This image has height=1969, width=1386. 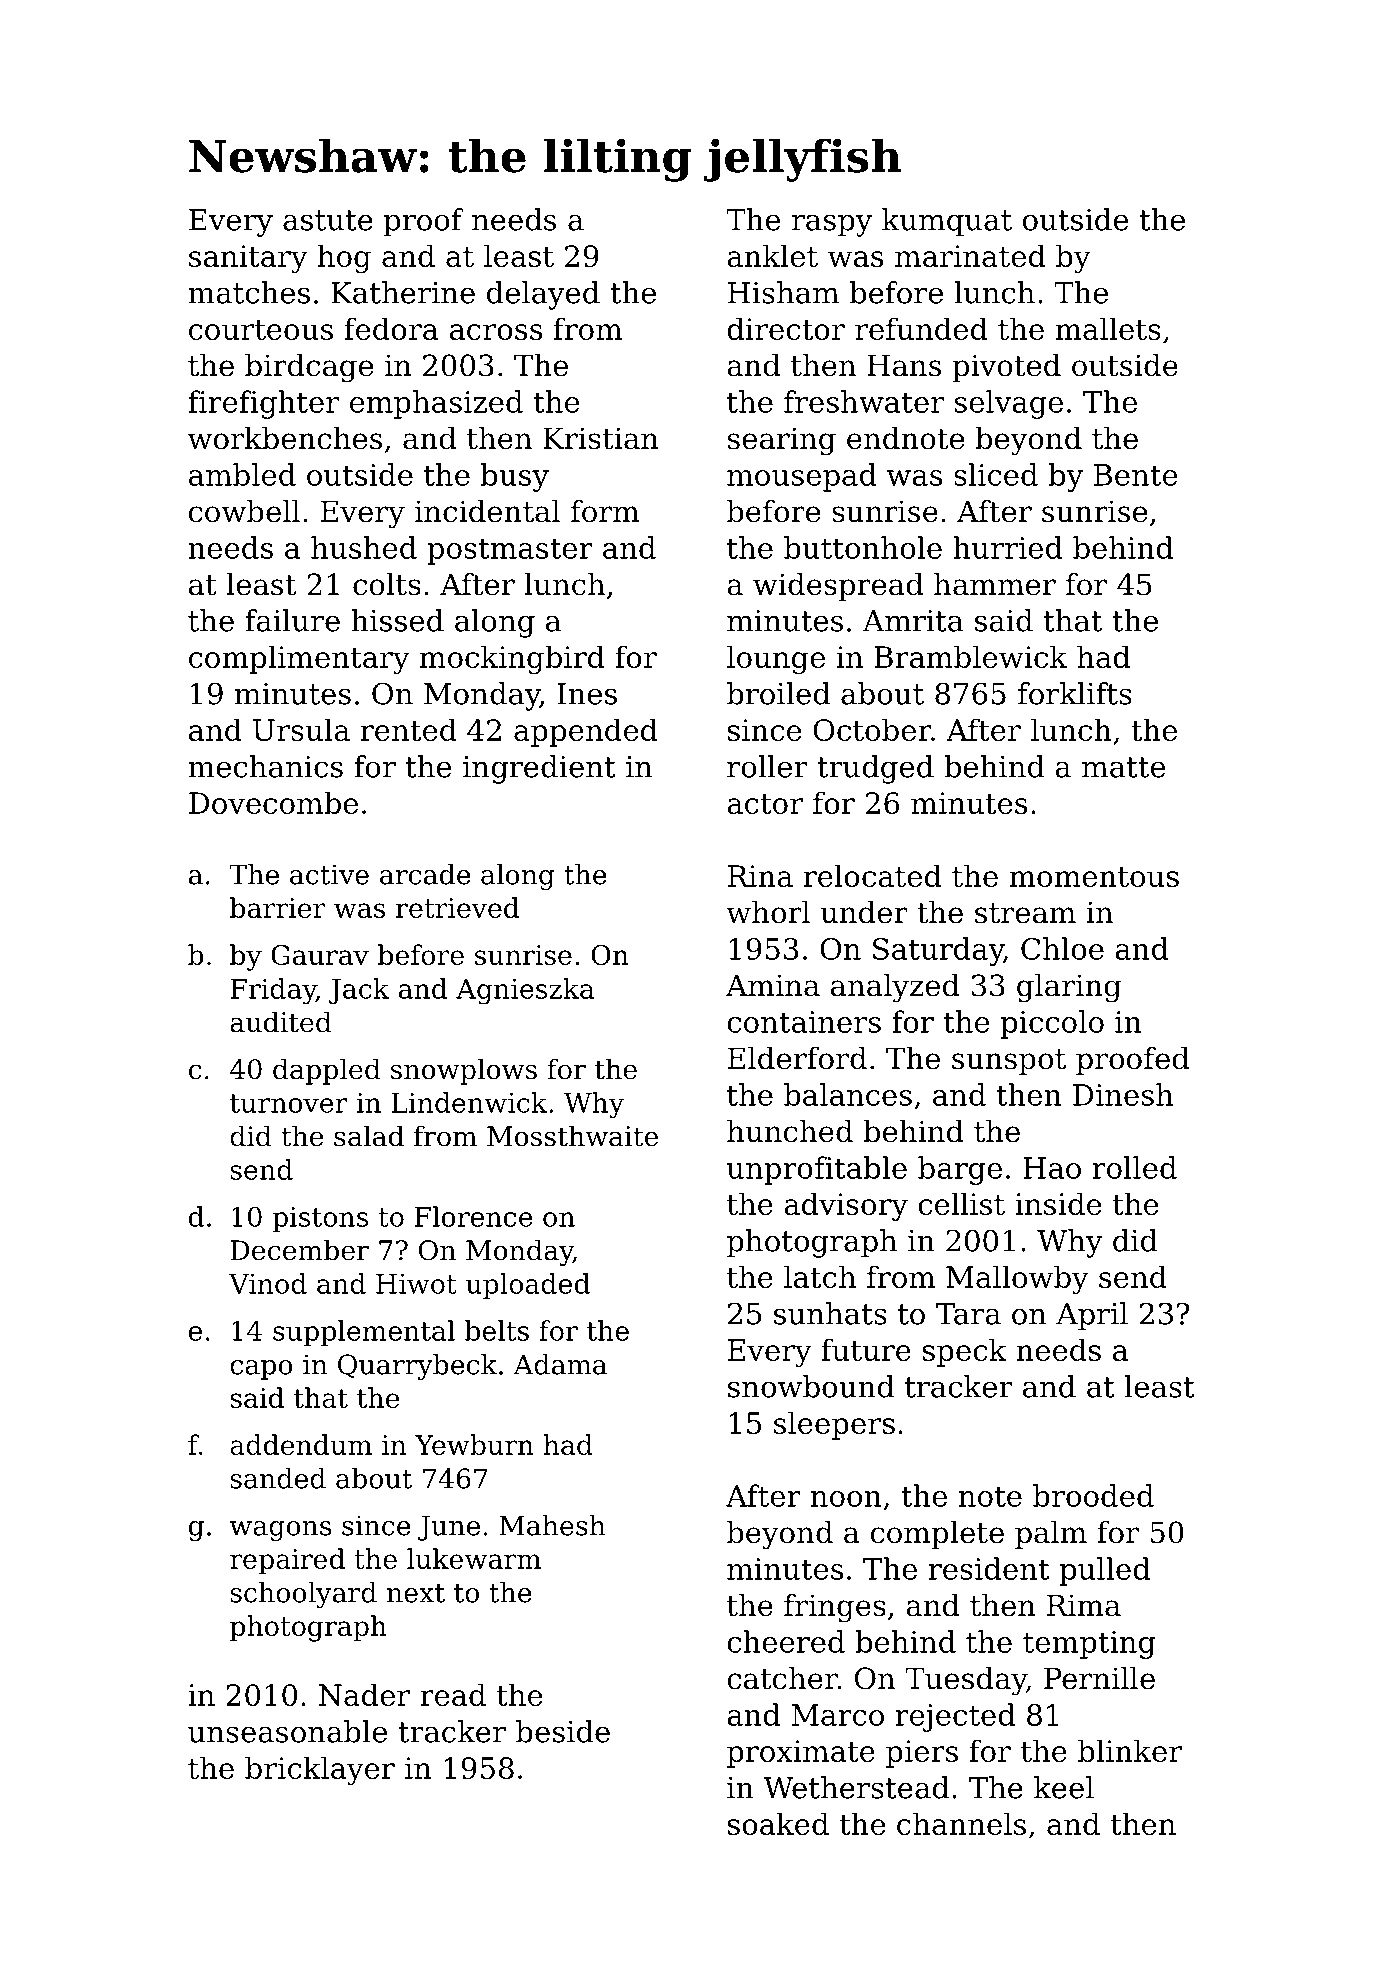 What do you see at coordinates (299, 659) in the image?
I see `complimentary` at bounding box center [299, 659].
